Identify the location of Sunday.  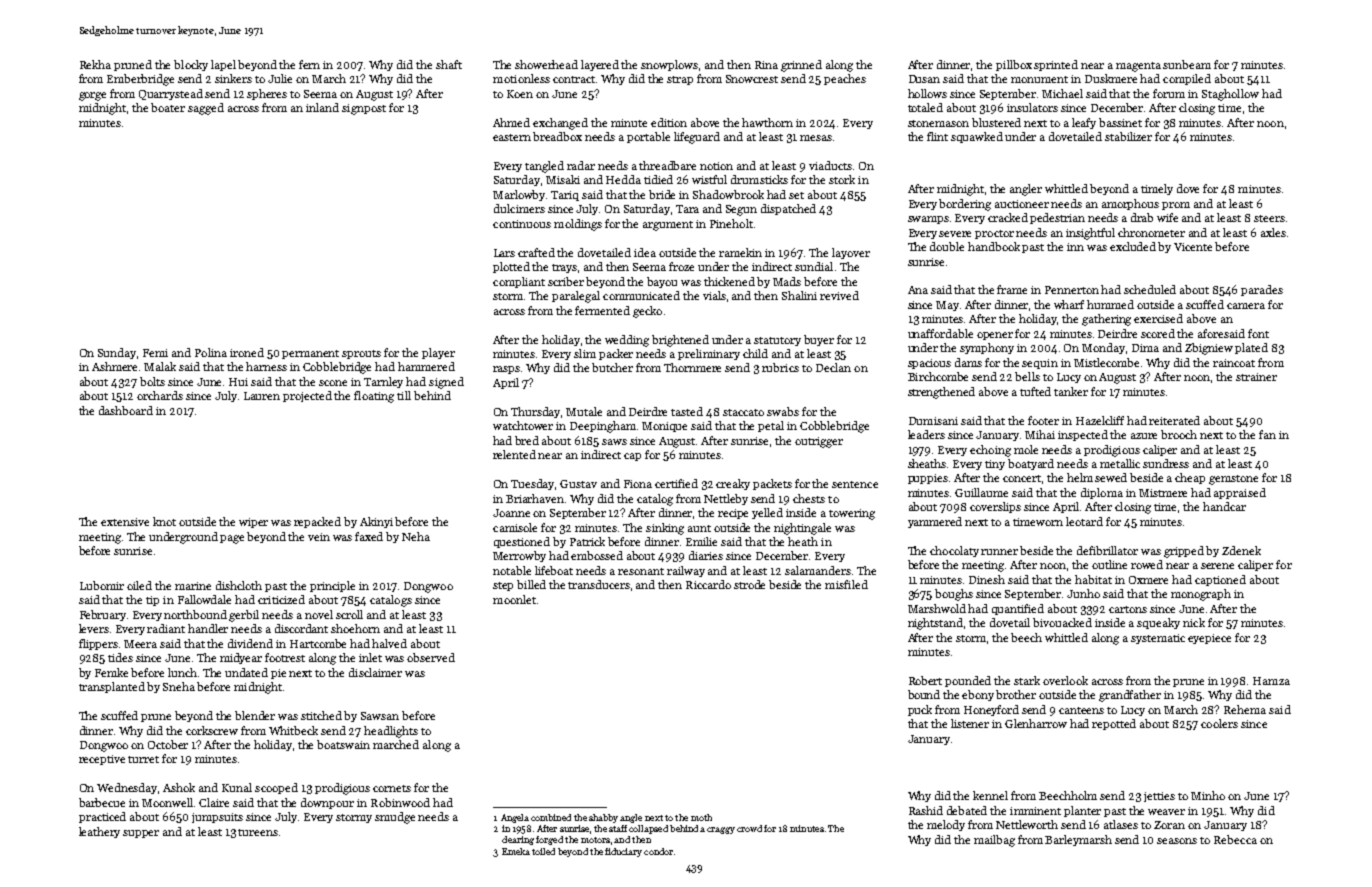
(117, 353).
